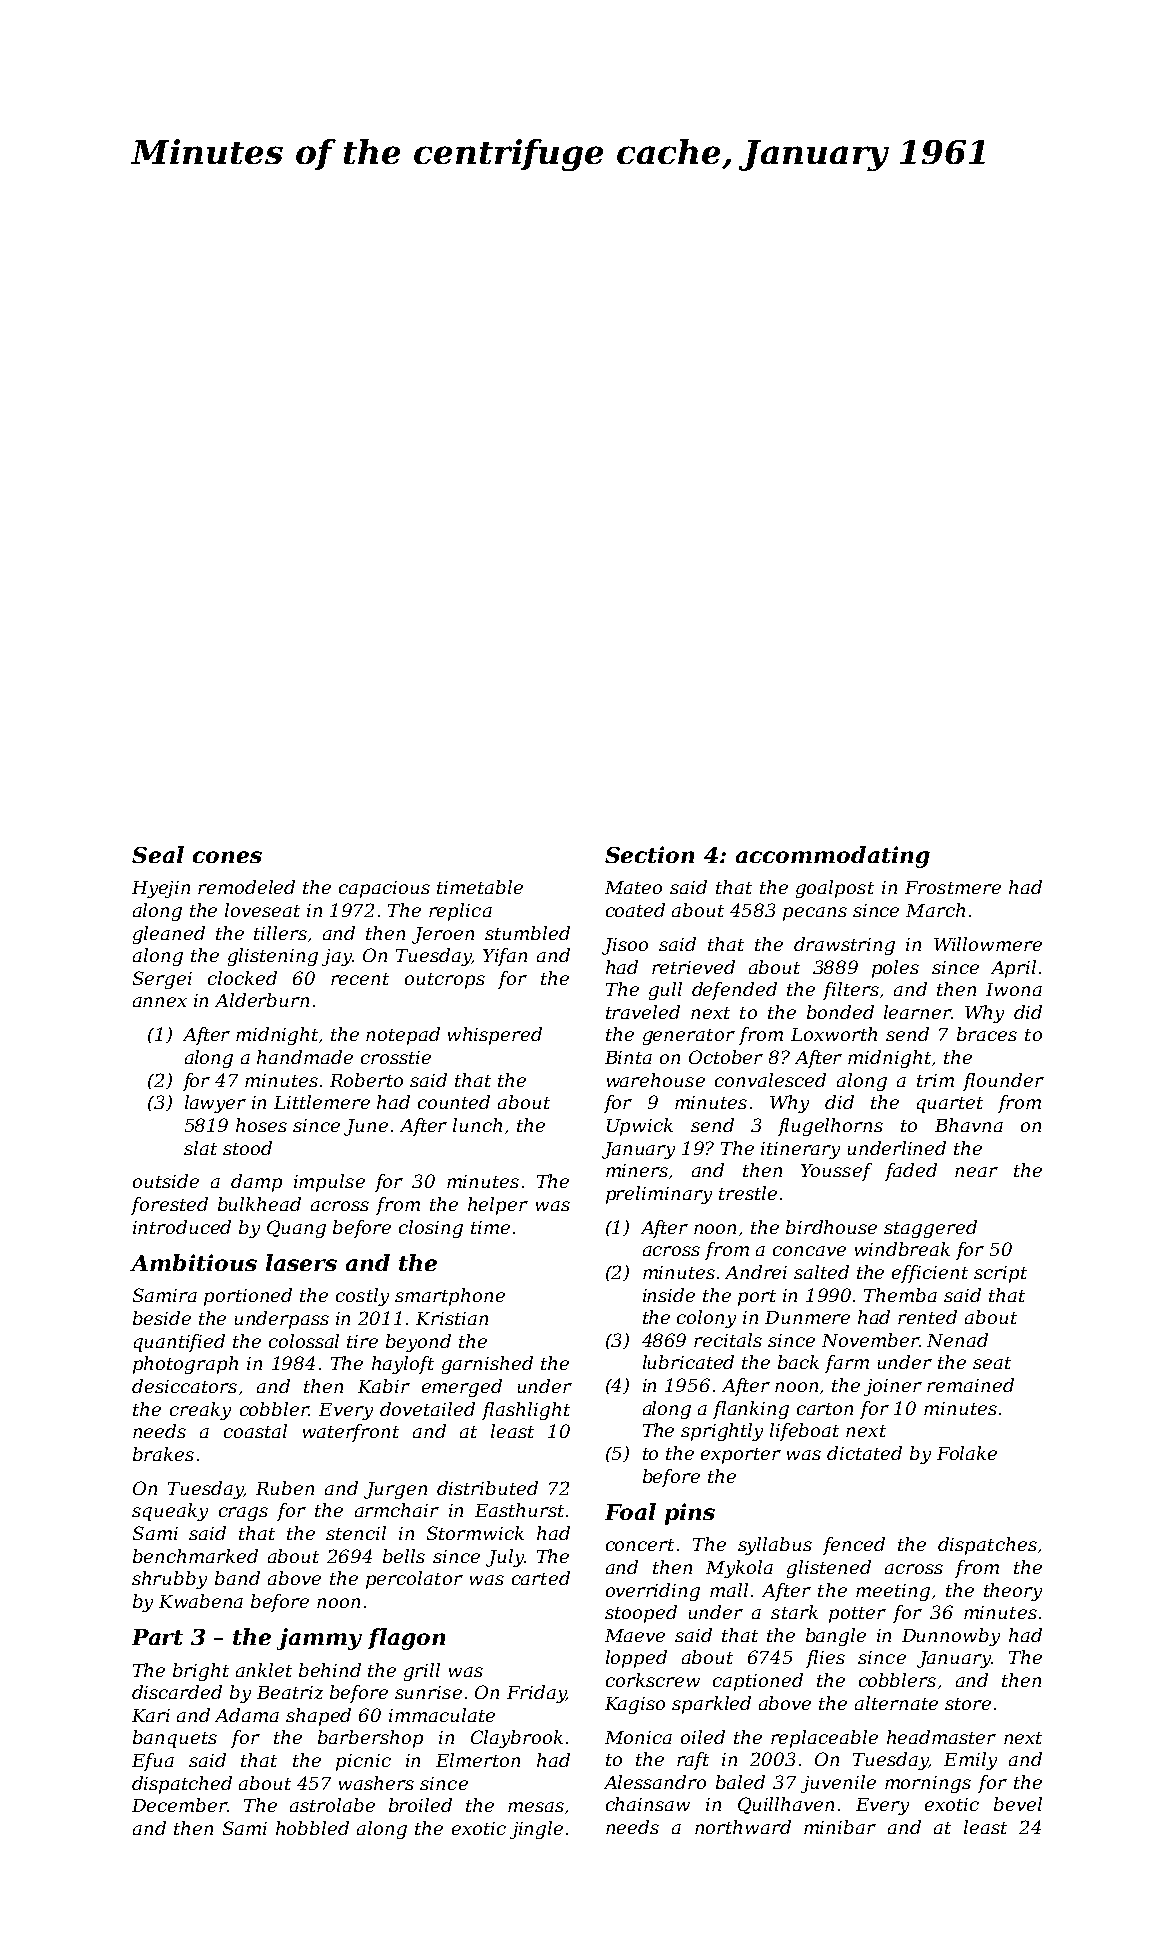  Describe the element at coordinates (312, 1828) in the image. I see `hobbled` at that location.
